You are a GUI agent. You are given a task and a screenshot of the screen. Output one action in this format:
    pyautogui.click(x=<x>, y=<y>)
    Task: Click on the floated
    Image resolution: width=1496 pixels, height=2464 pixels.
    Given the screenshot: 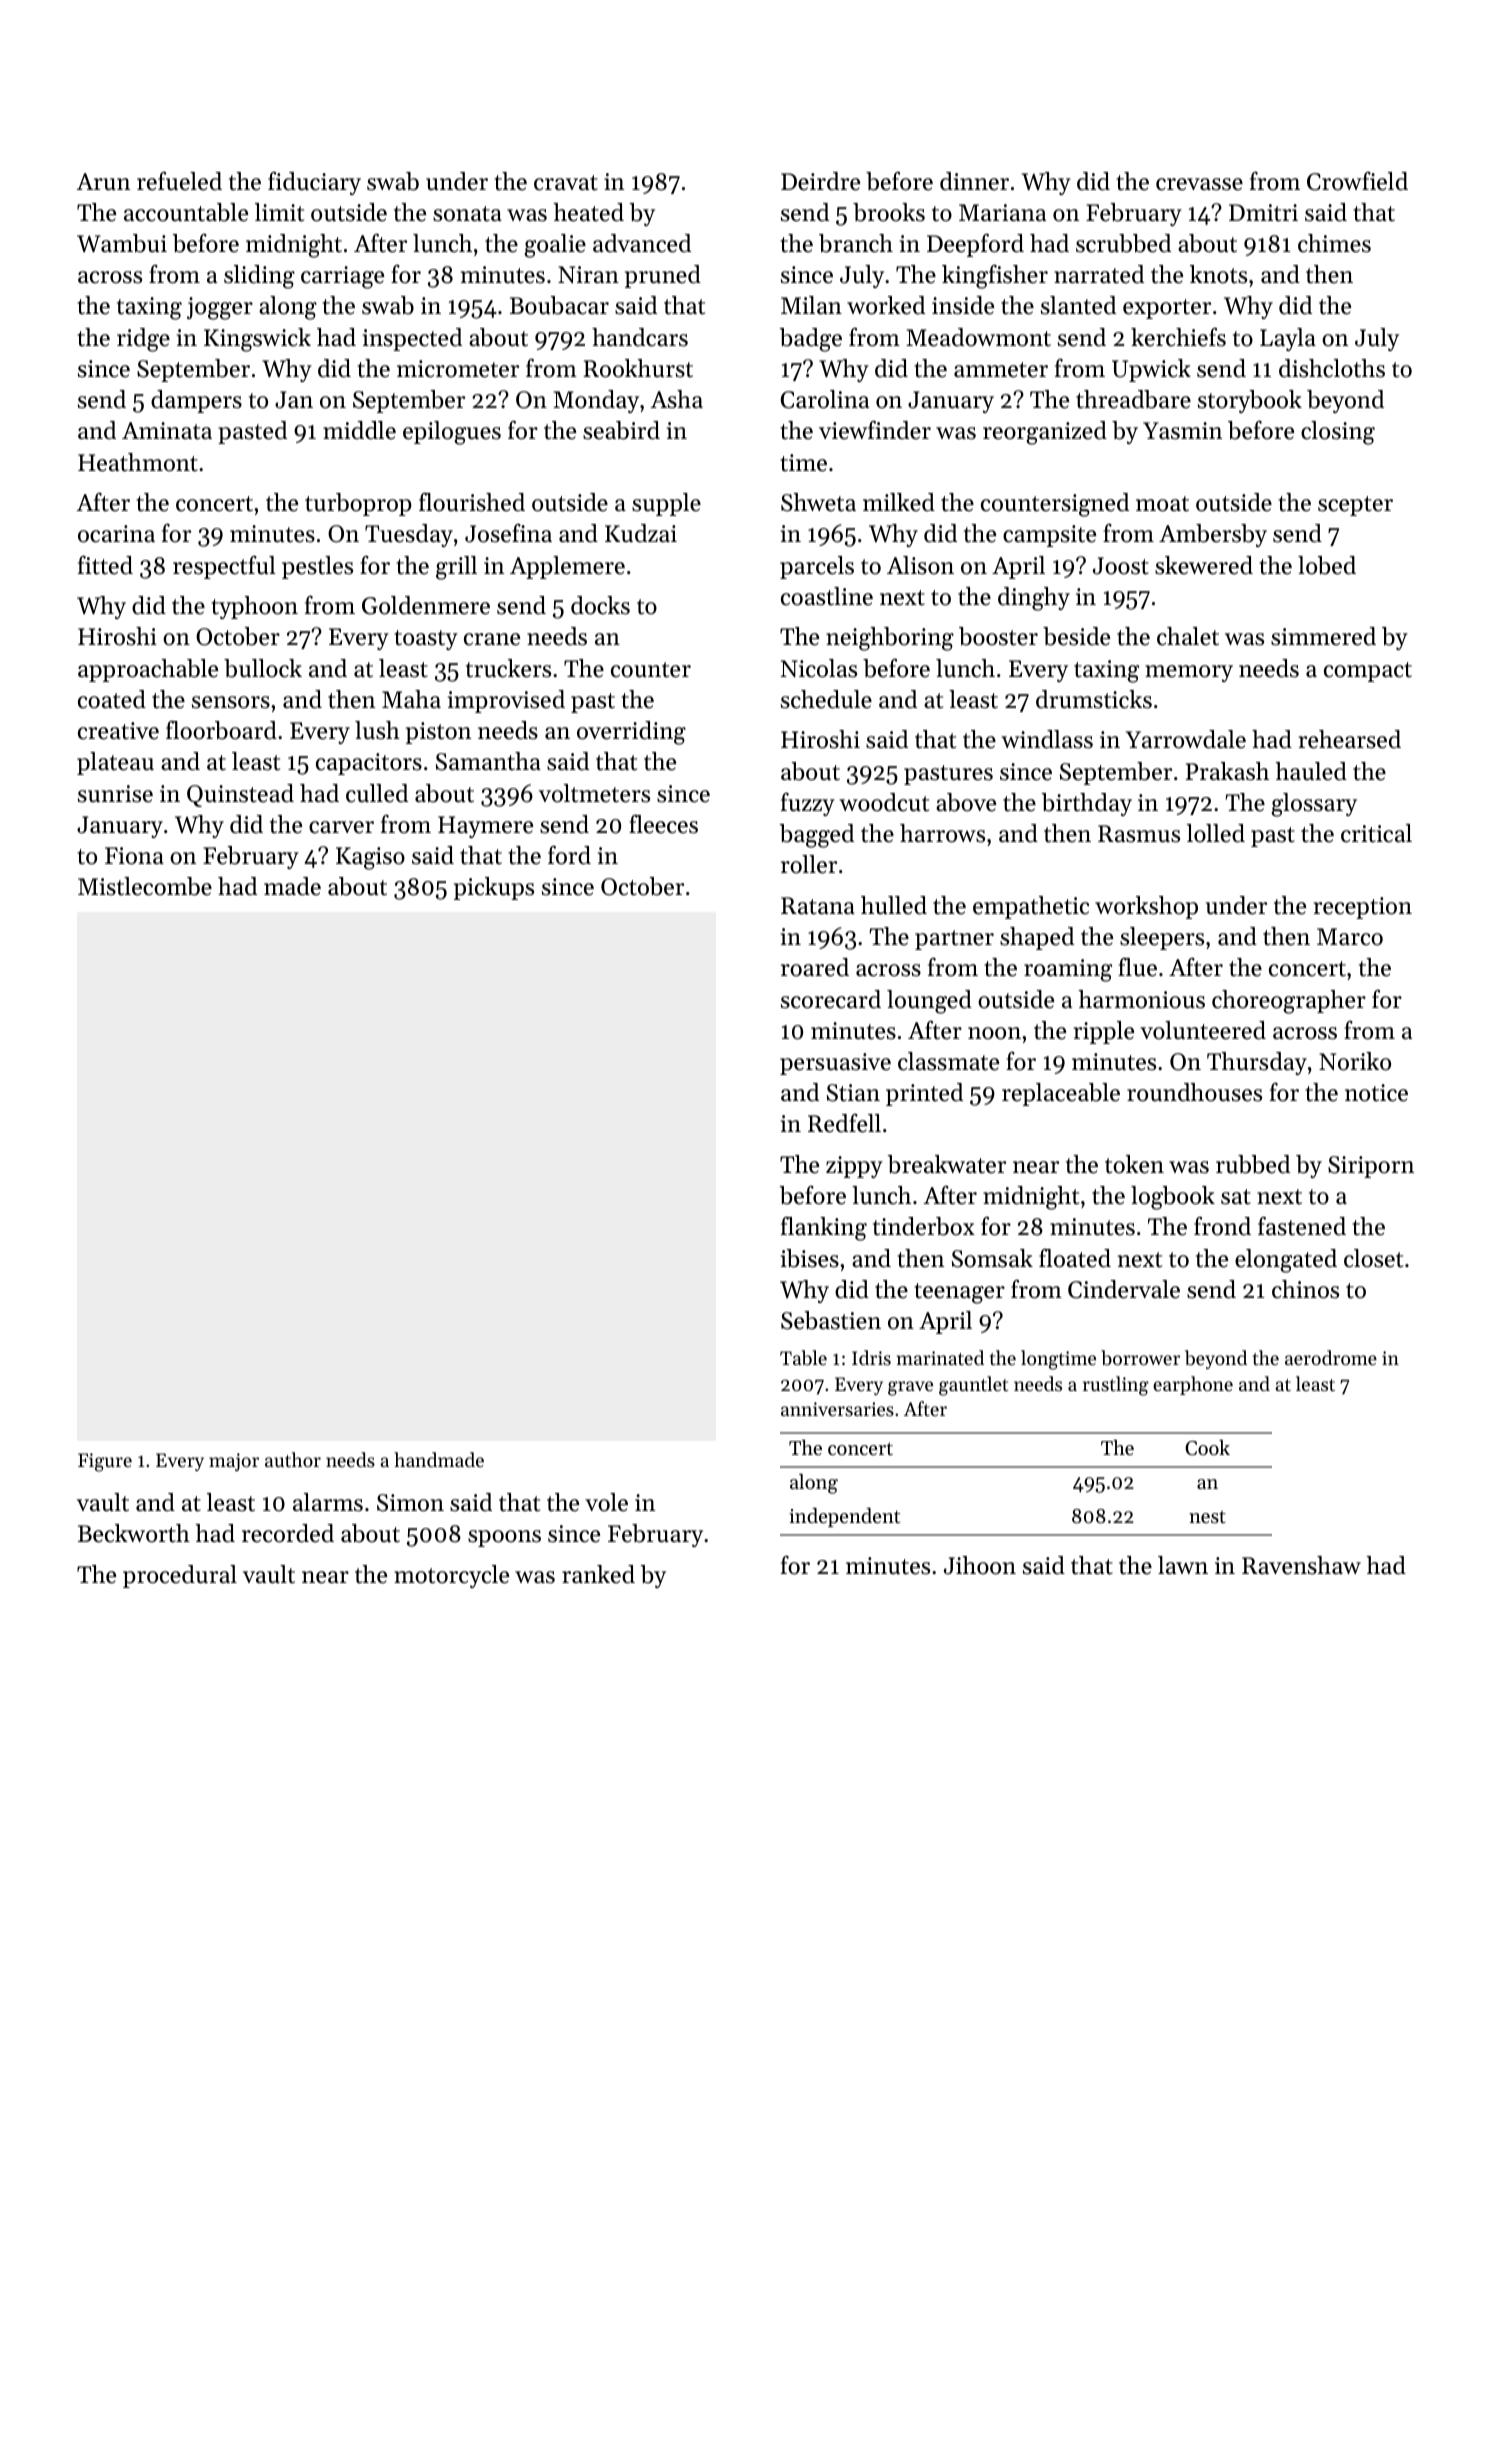 What is the action you would take?
    pyautogui.click(x=1075, y=1258)
